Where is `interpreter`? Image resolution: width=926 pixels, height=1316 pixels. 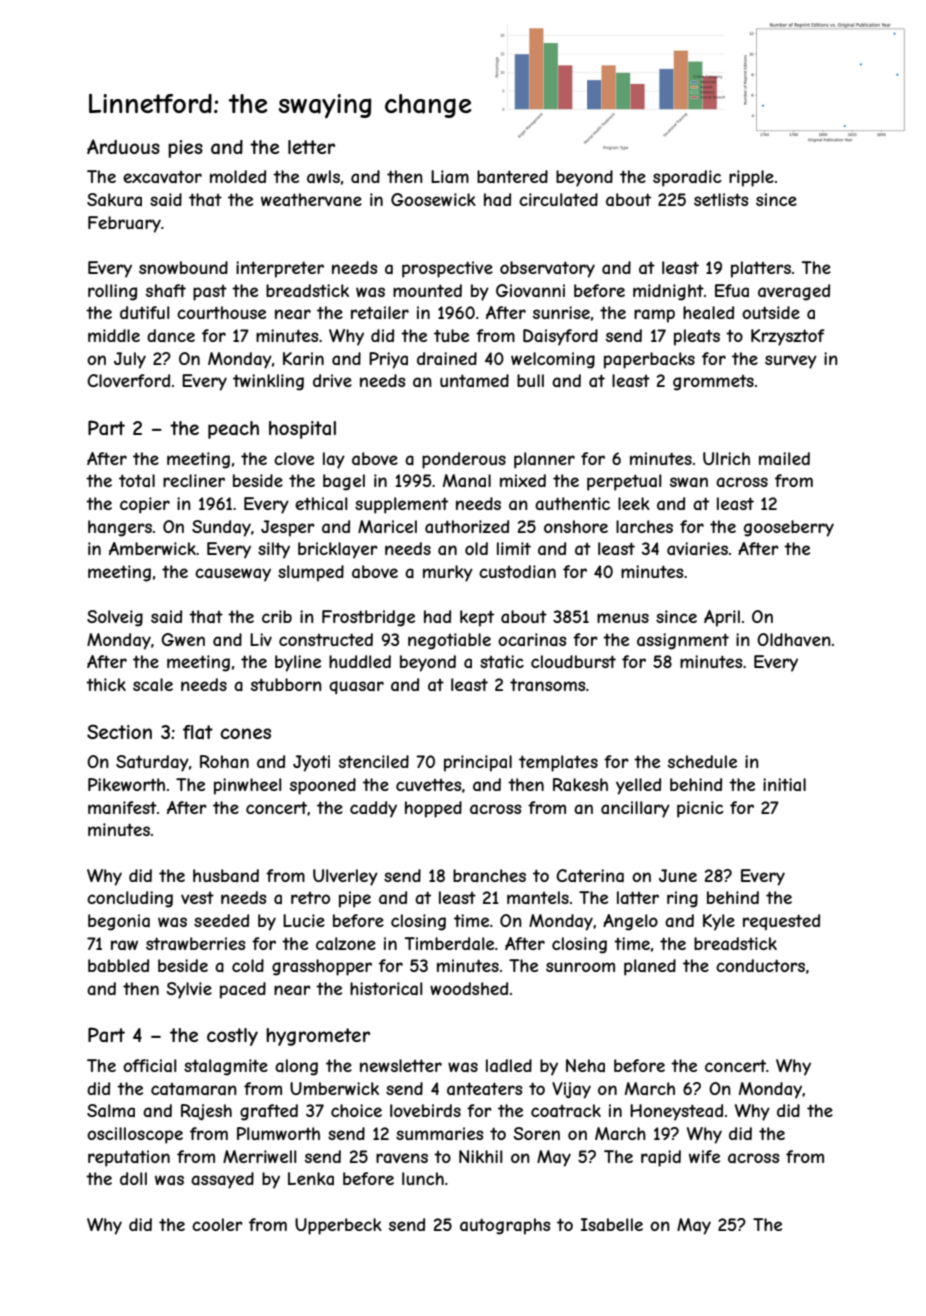 interpreter is located at coordinates (280, 269).
